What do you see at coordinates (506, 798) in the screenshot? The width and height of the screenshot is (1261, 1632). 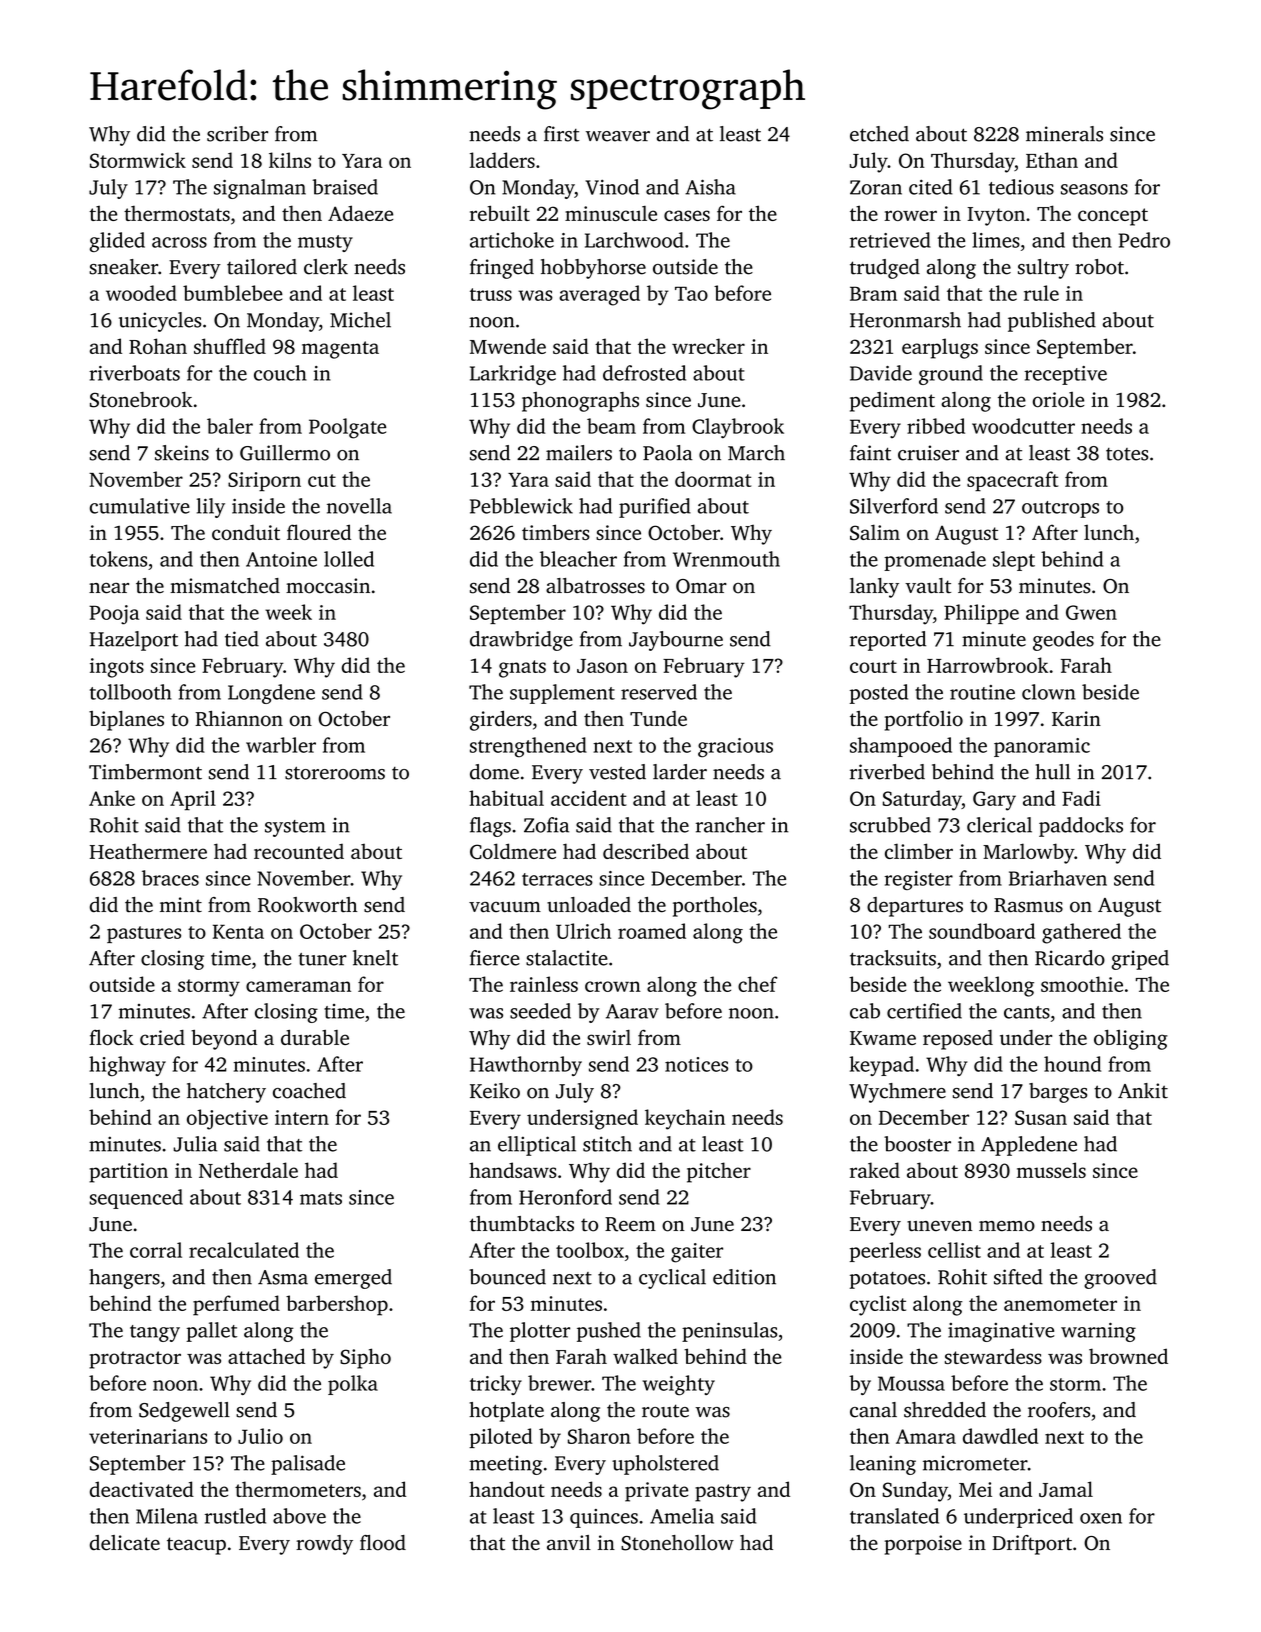 I see `habitual` at bounding box center [506, 798].
